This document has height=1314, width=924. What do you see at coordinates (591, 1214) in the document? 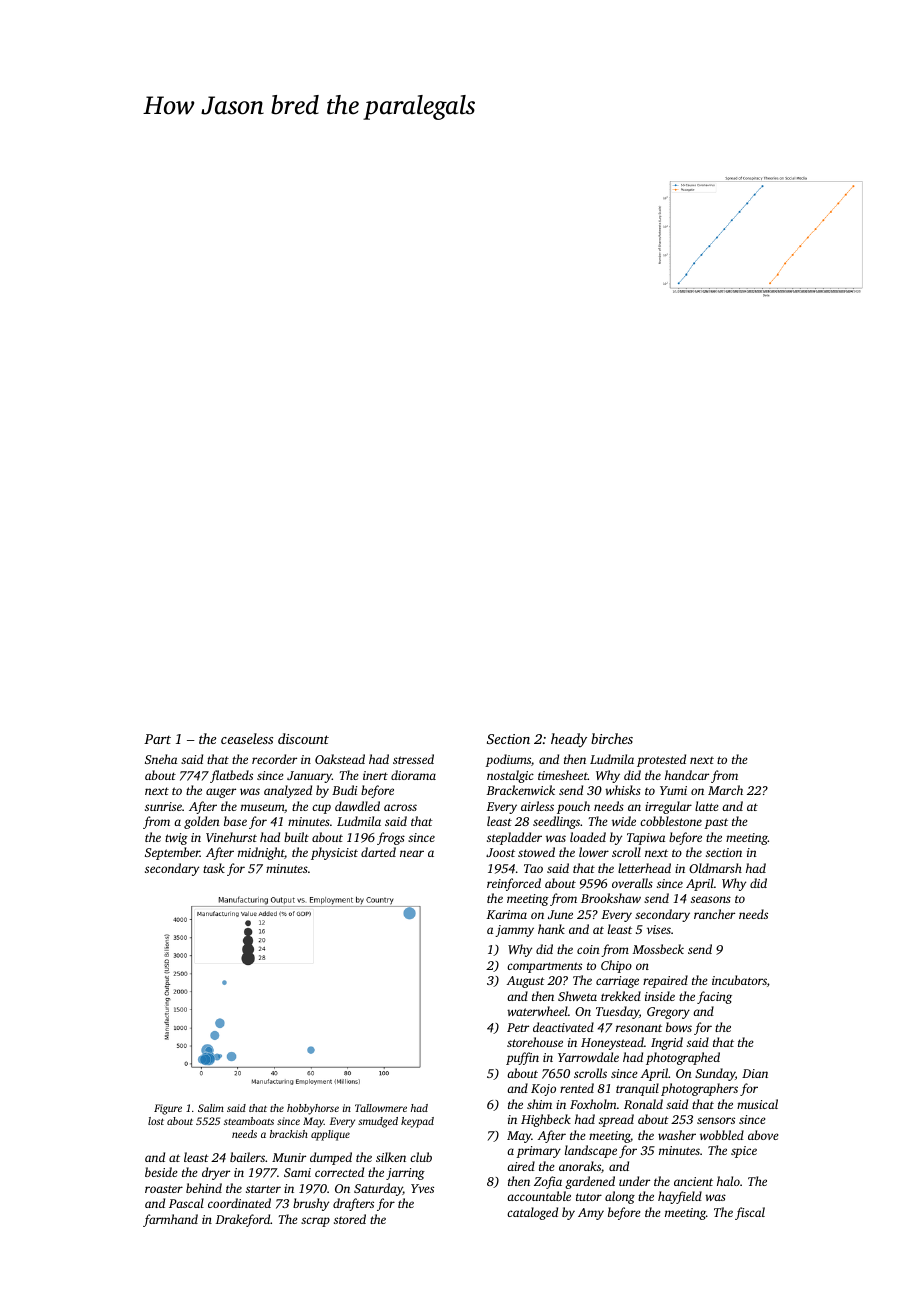
I see `Amy` at bounding box center [591, 1214].
